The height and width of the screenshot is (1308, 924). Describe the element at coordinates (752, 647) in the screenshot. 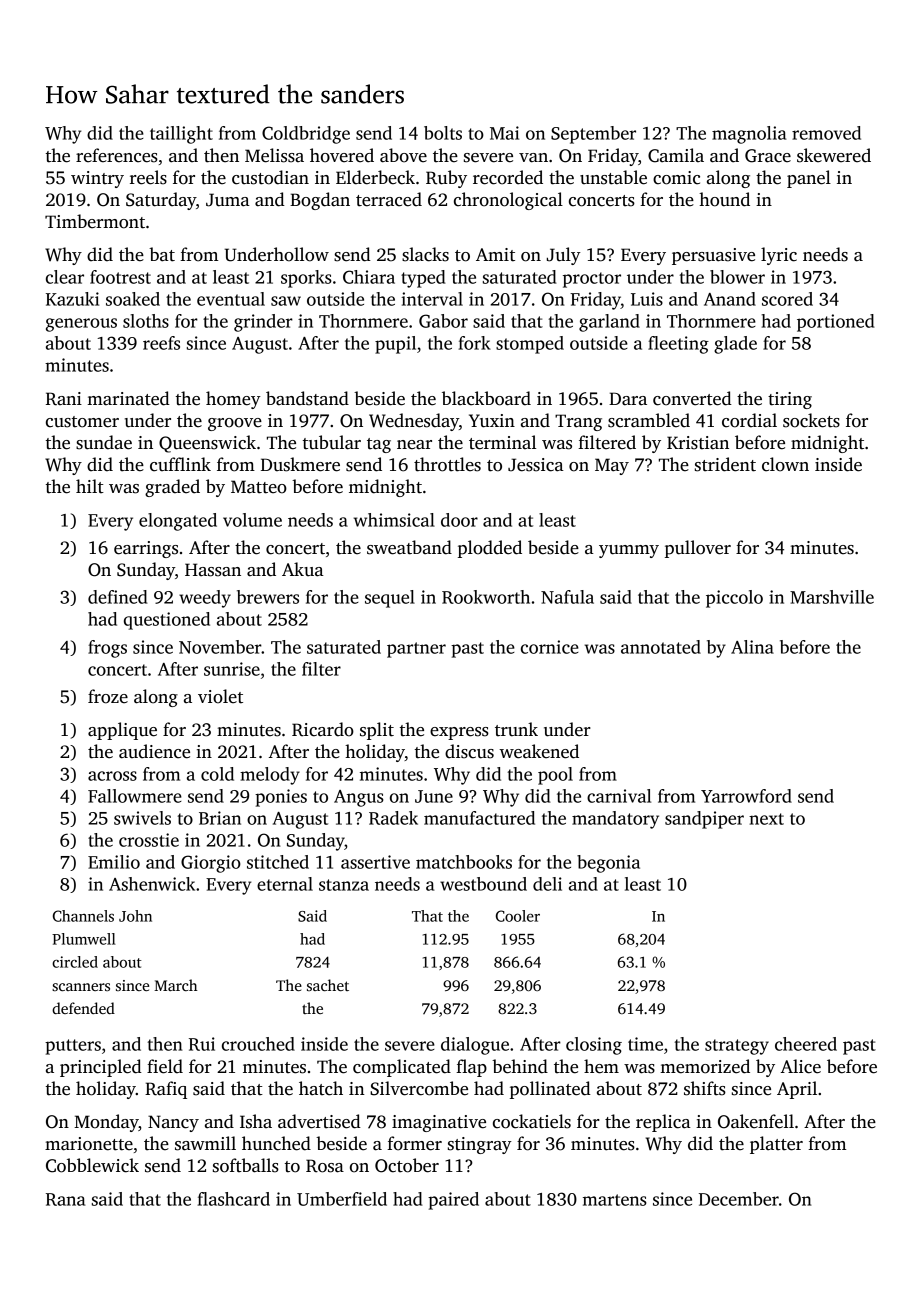

I see `Alina` at that location.
